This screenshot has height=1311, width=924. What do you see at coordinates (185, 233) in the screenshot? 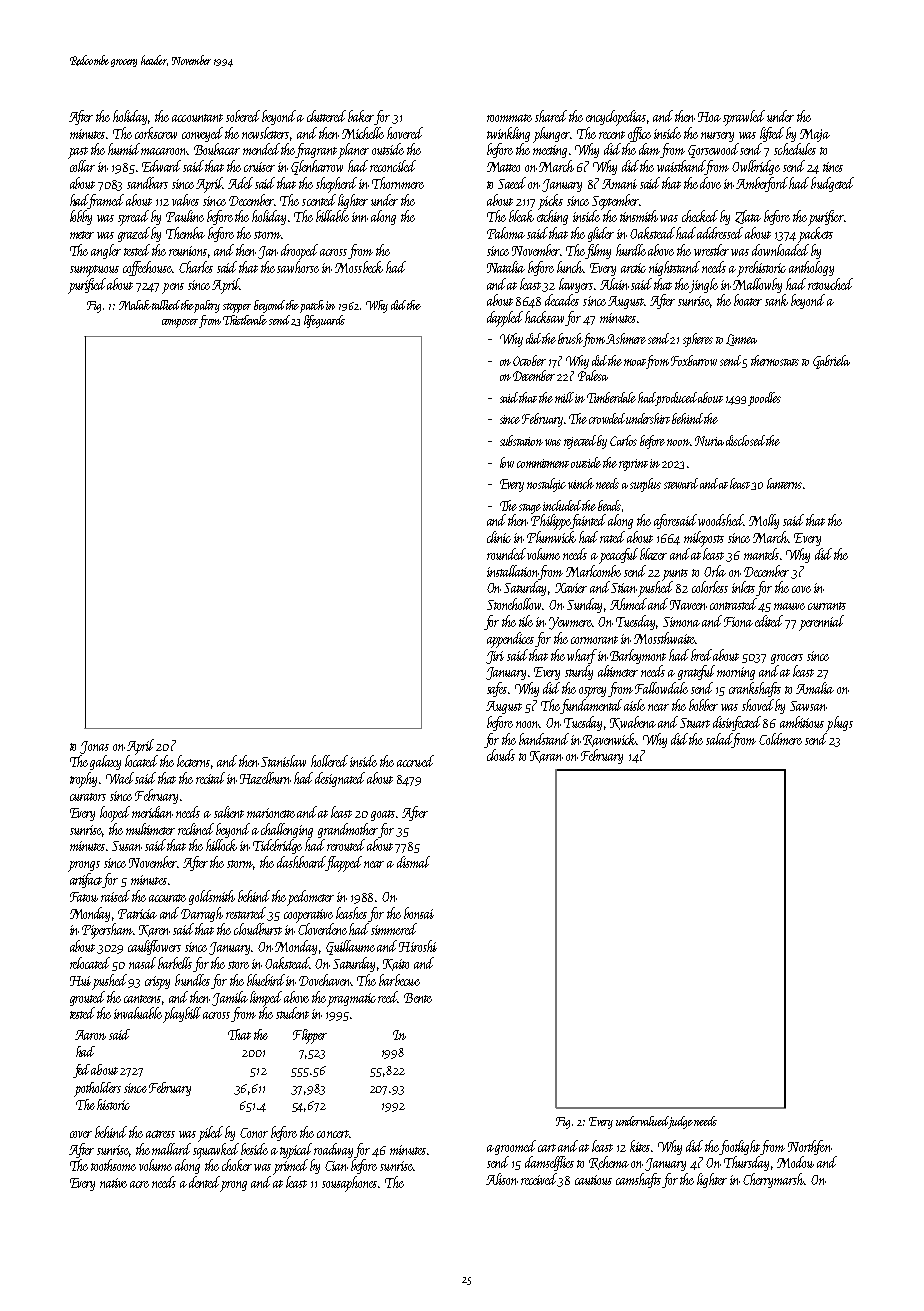
I see `Themba` at bounding box center [185, 233].
